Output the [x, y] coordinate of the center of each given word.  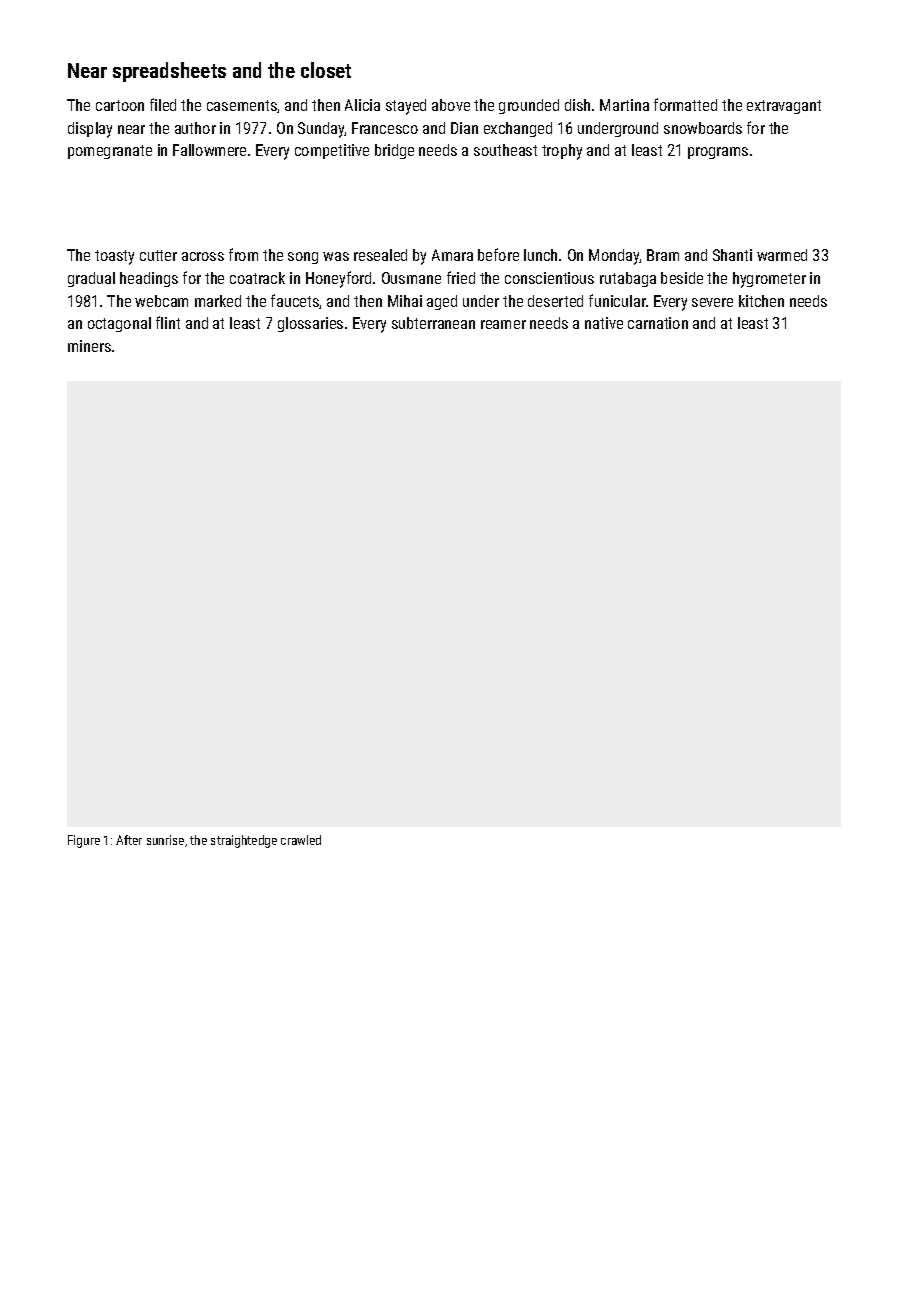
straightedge [244, 841]
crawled [301, 840]
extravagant [784, 107]
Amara [452, 255]
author [195, 128]
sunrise [165, 840]
